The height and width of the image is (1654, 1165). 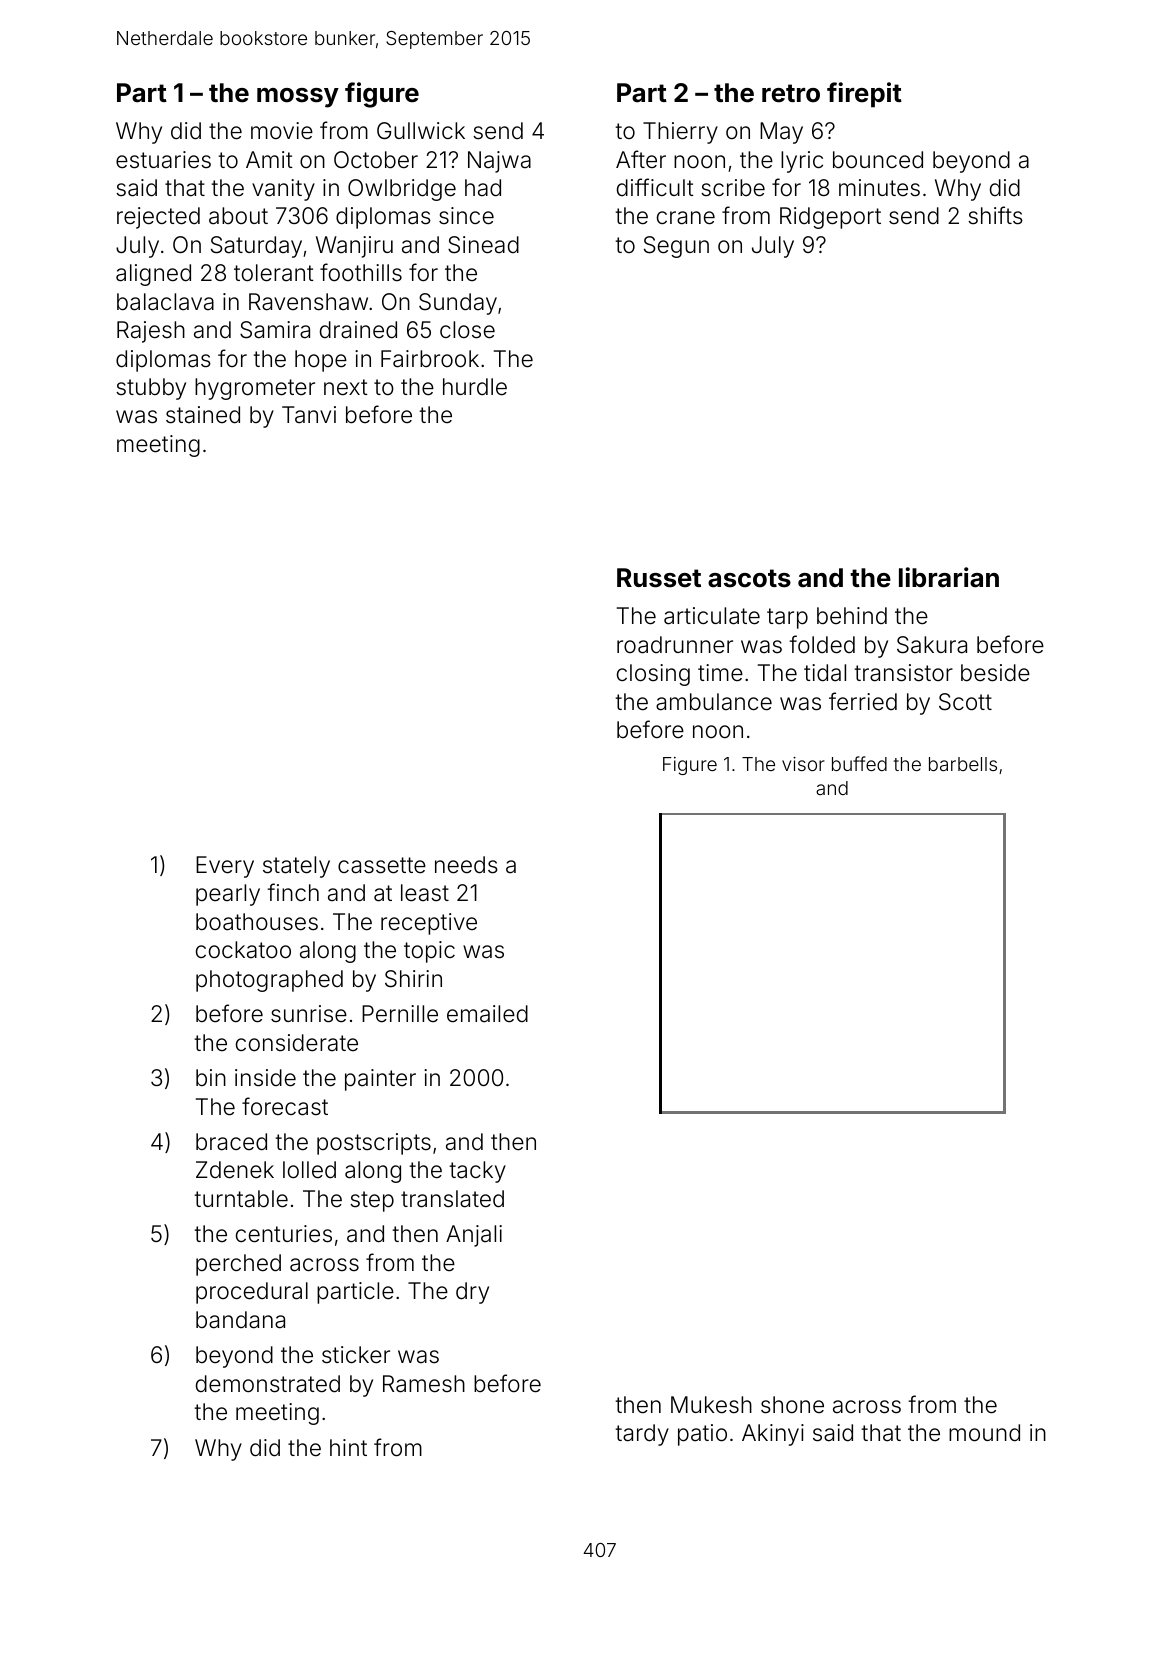 What do you see at coordinates (676, 247) in the image?
I see `Segun` at bounding box center [676, 247].
